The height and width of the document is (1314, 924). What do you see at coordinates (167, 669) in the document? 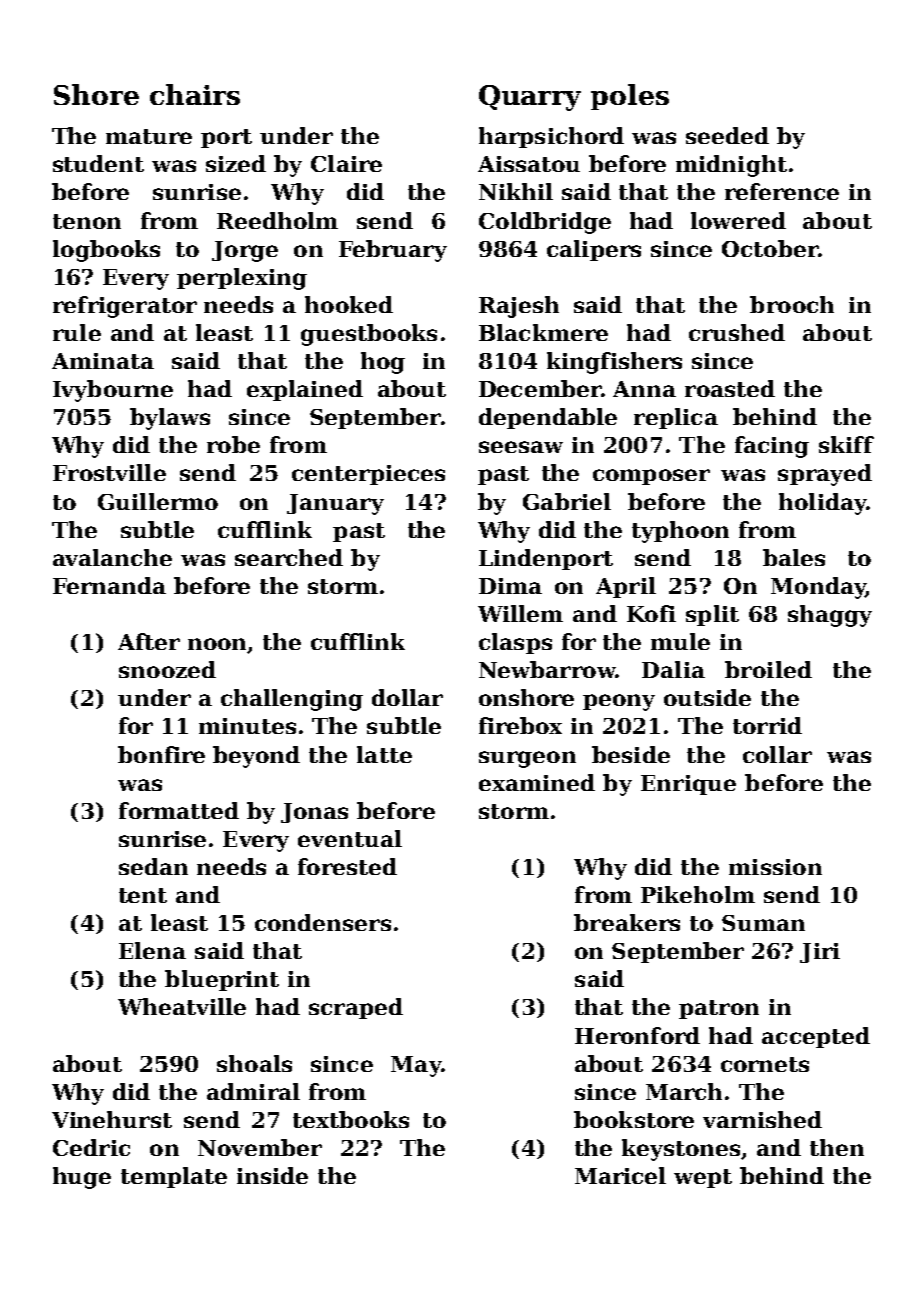
I see `snoozed` at bounding box center [167, 669].
